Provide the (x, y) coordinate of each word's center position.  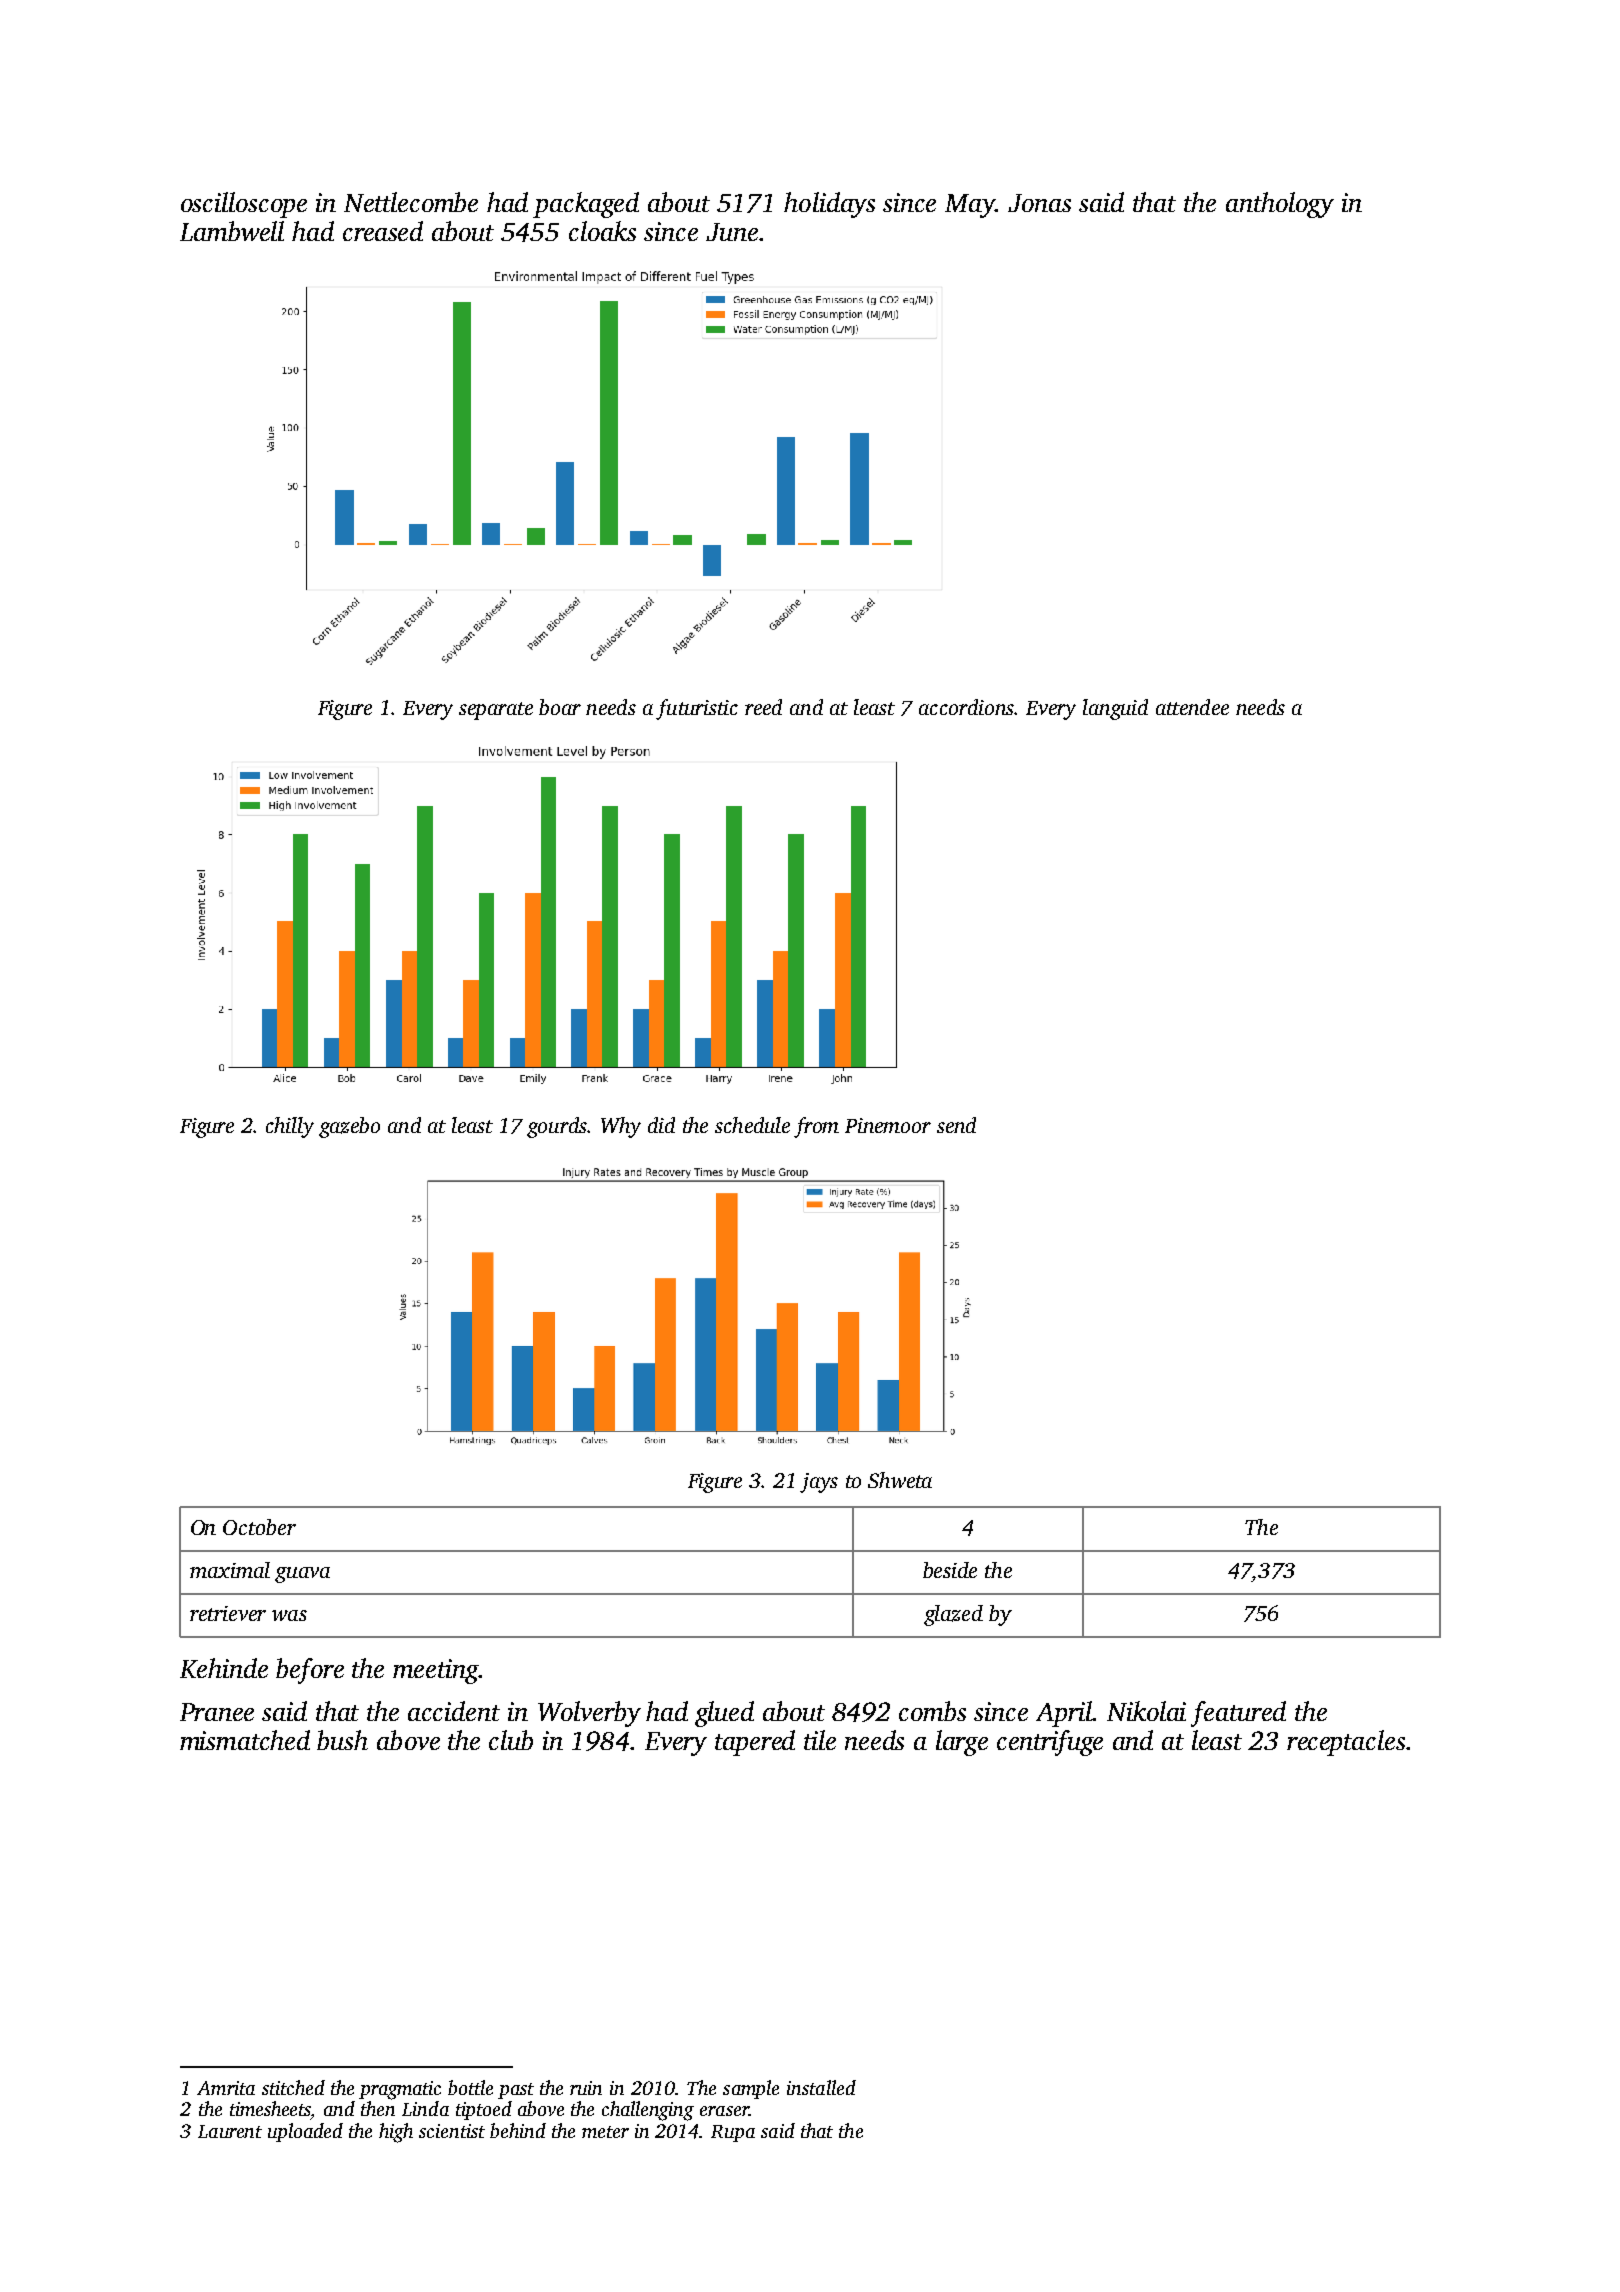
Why (621, 1127)
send (956, 1125)
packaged (586, 205)
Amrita (226, 2088)
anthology (1280, 205)
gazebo (349, 1127)
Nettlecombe (411, 202)
